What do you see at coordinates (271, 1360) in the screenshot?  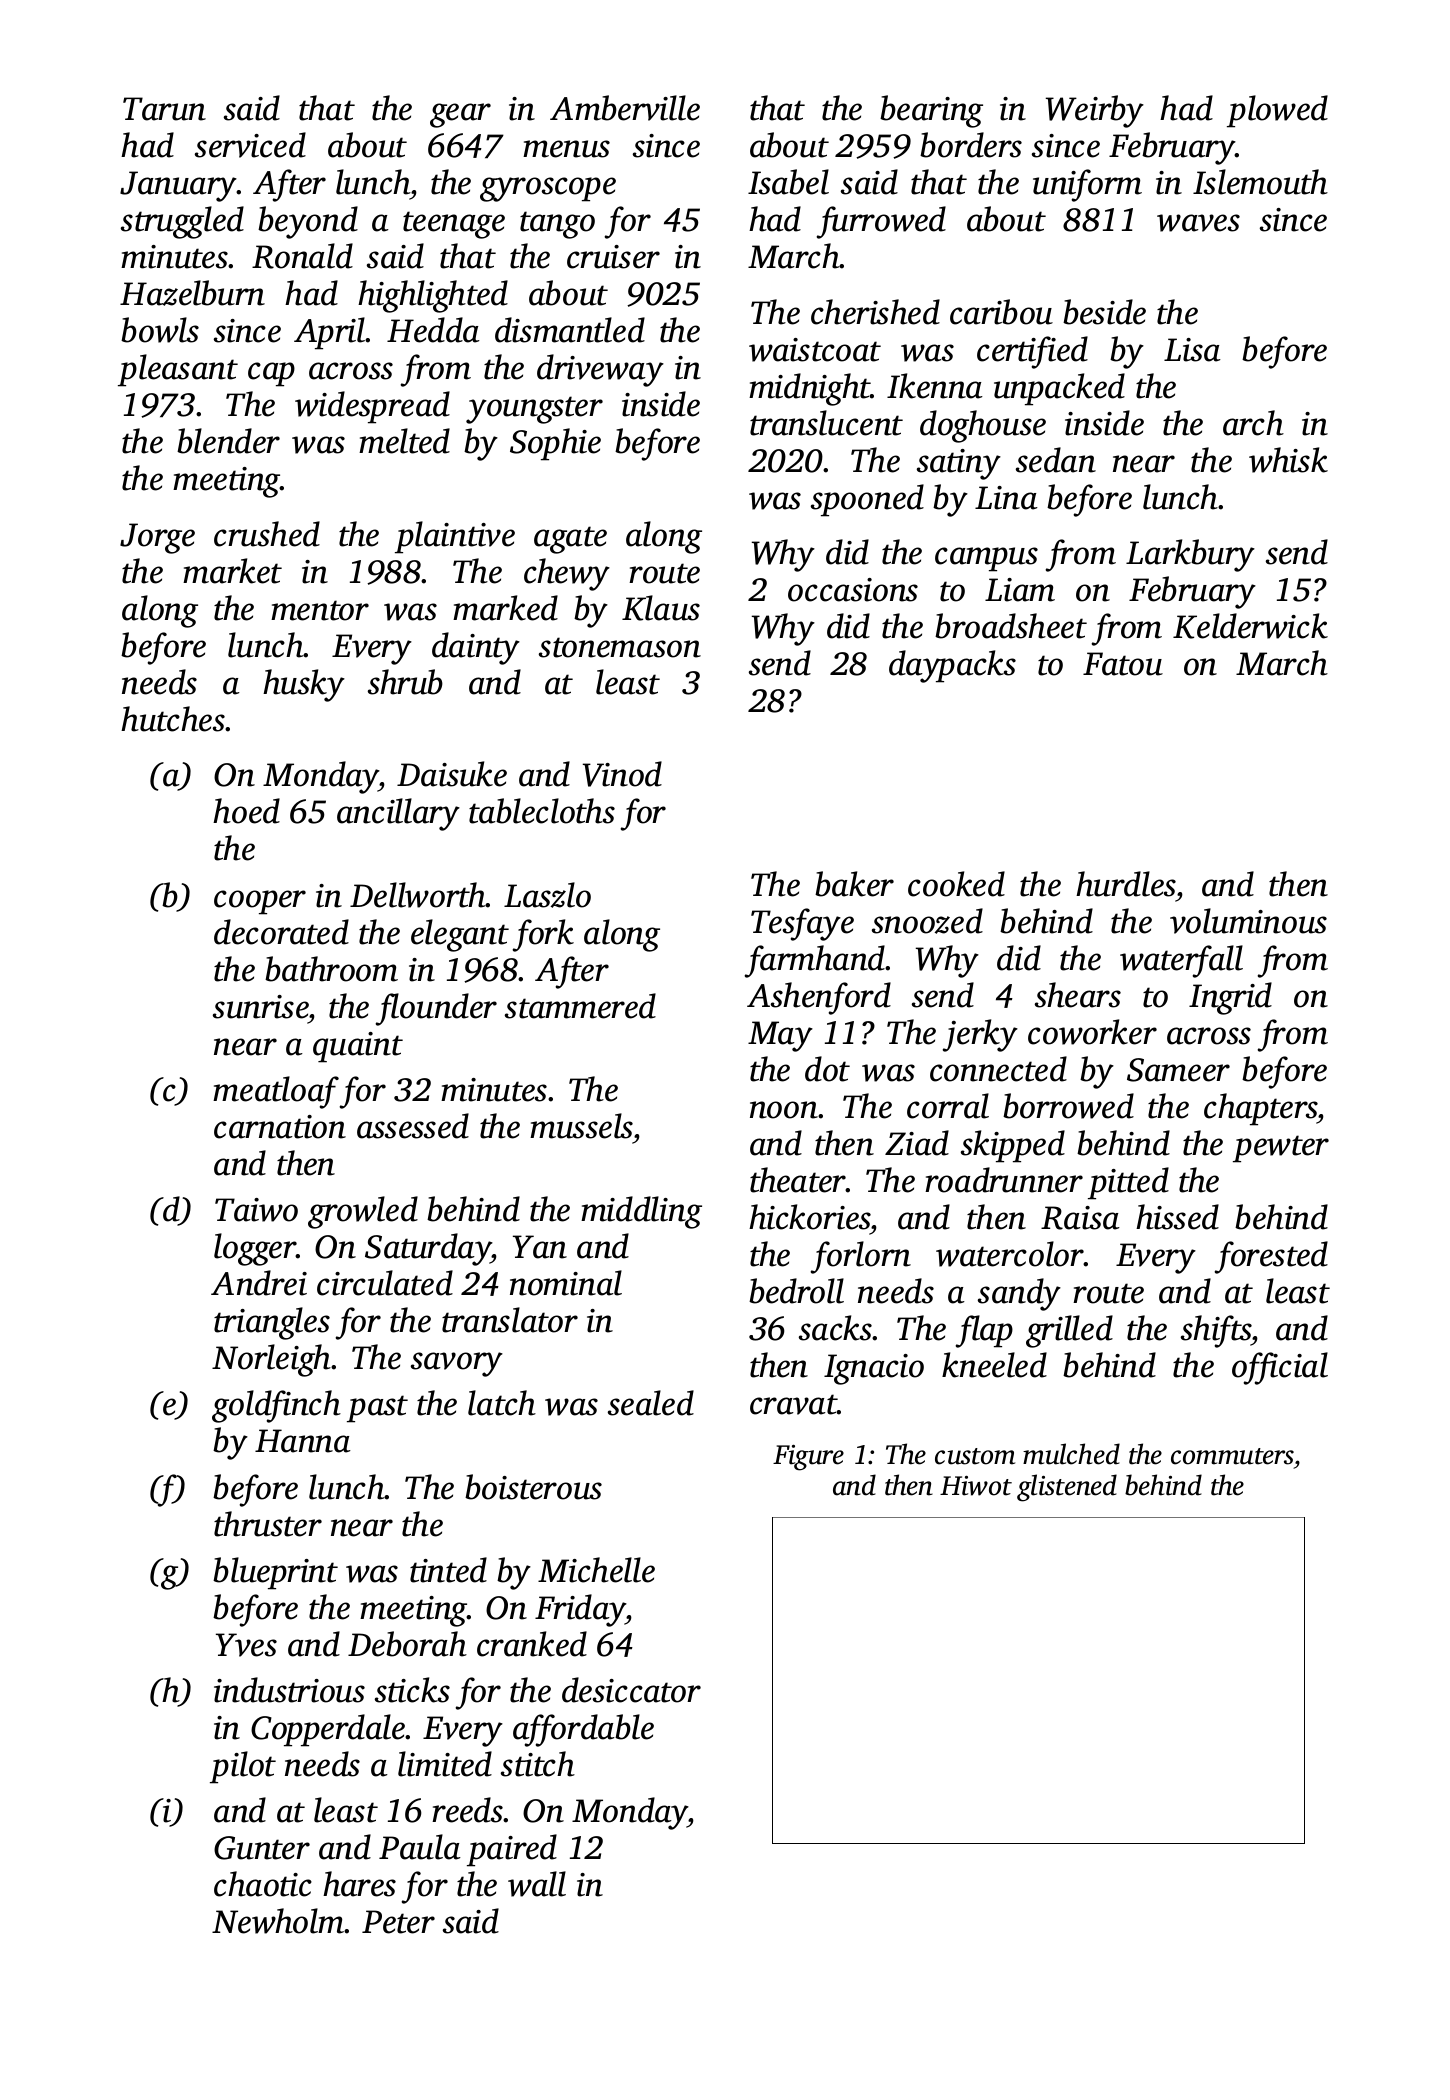 I see `Norleigh` at bounding box center [271, 1360].
